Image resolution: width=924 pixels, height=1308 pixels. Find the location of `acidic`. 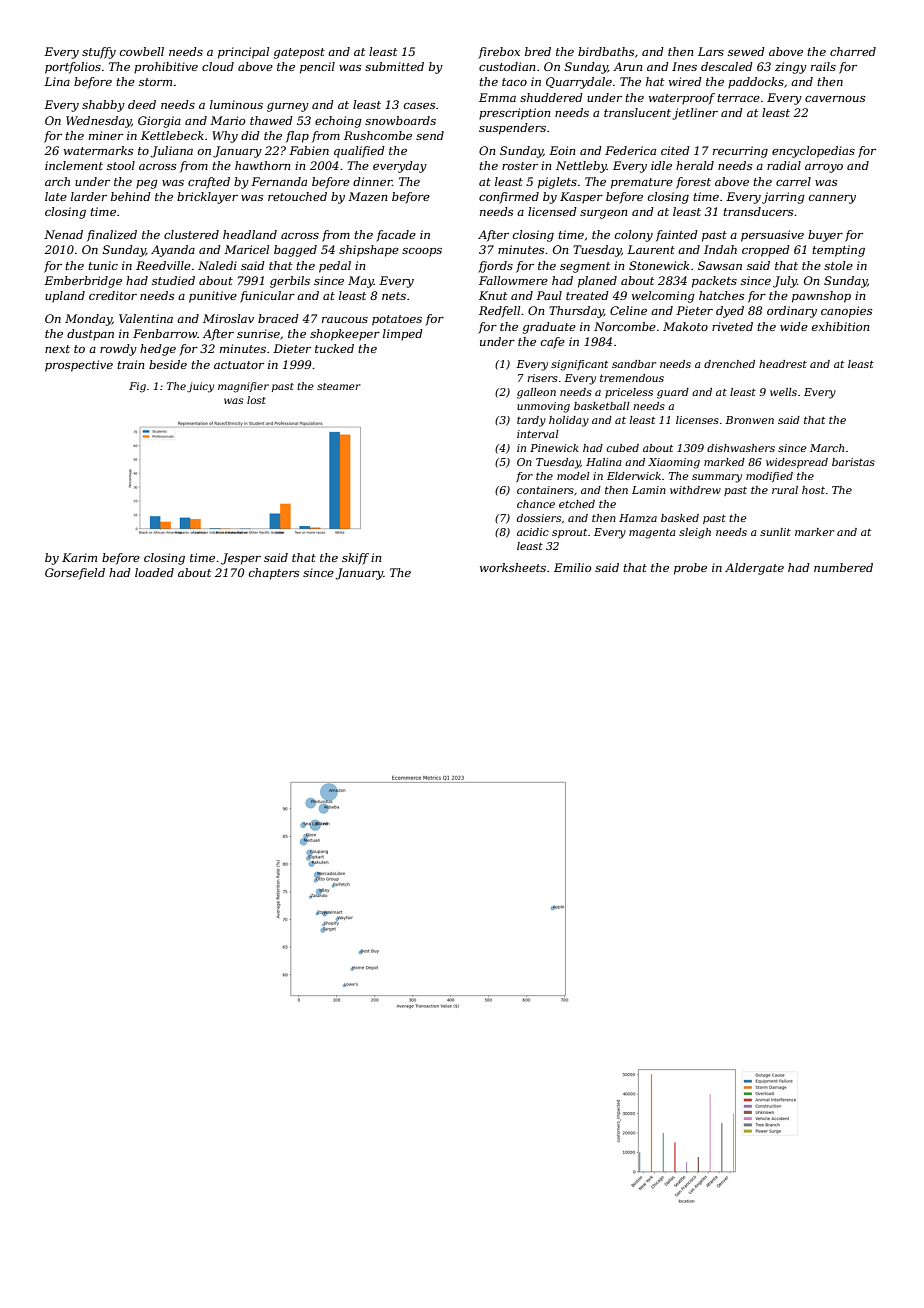

acidic is located at coordinates (533, 532).
